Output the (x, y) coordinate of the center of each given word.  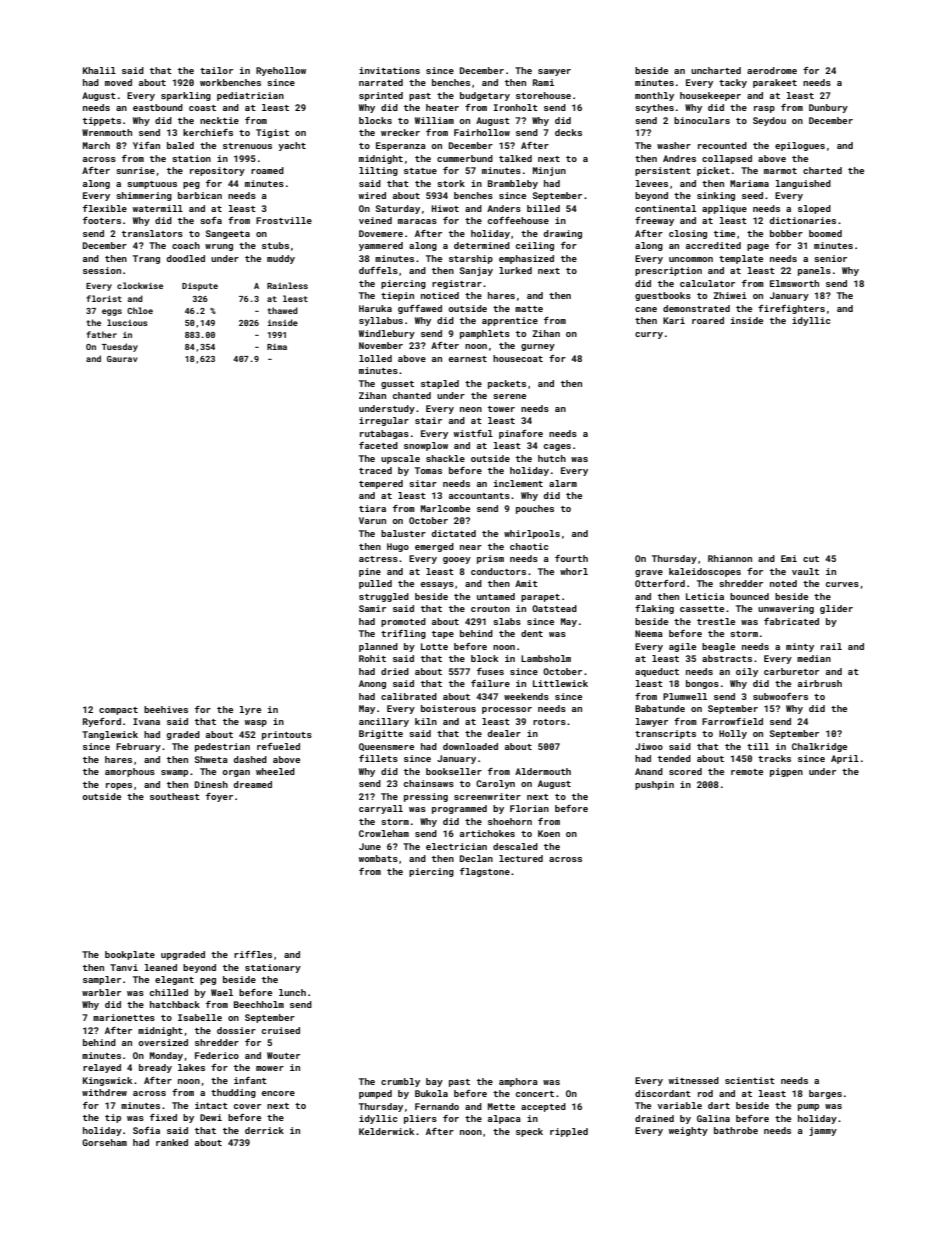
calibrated (409, 696)
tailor (216, 70)
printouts (287, 735)
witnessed (694, 1080)
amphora (518, 1082)
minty (800, 647)
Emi (789, 558)
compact (118, 711)
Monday (166, 1056)
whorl (574, 571)
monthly (654, 96)
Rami (543, 82)
